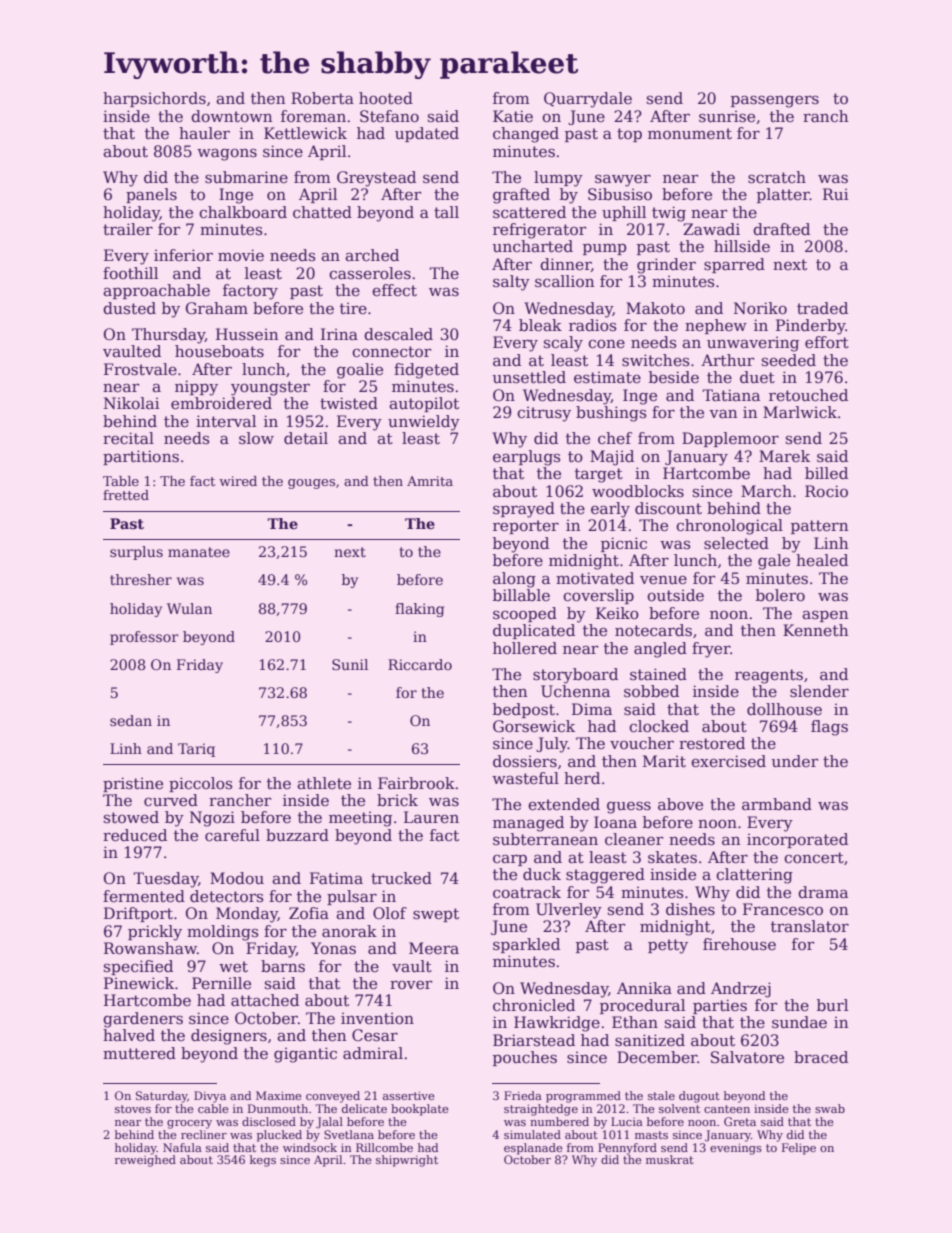 Image resolution: width=952 pixels, height=1233 pixels. Describe the element at coordinates (424, 404) in the screenshot. I see `autopilot` at that location.
